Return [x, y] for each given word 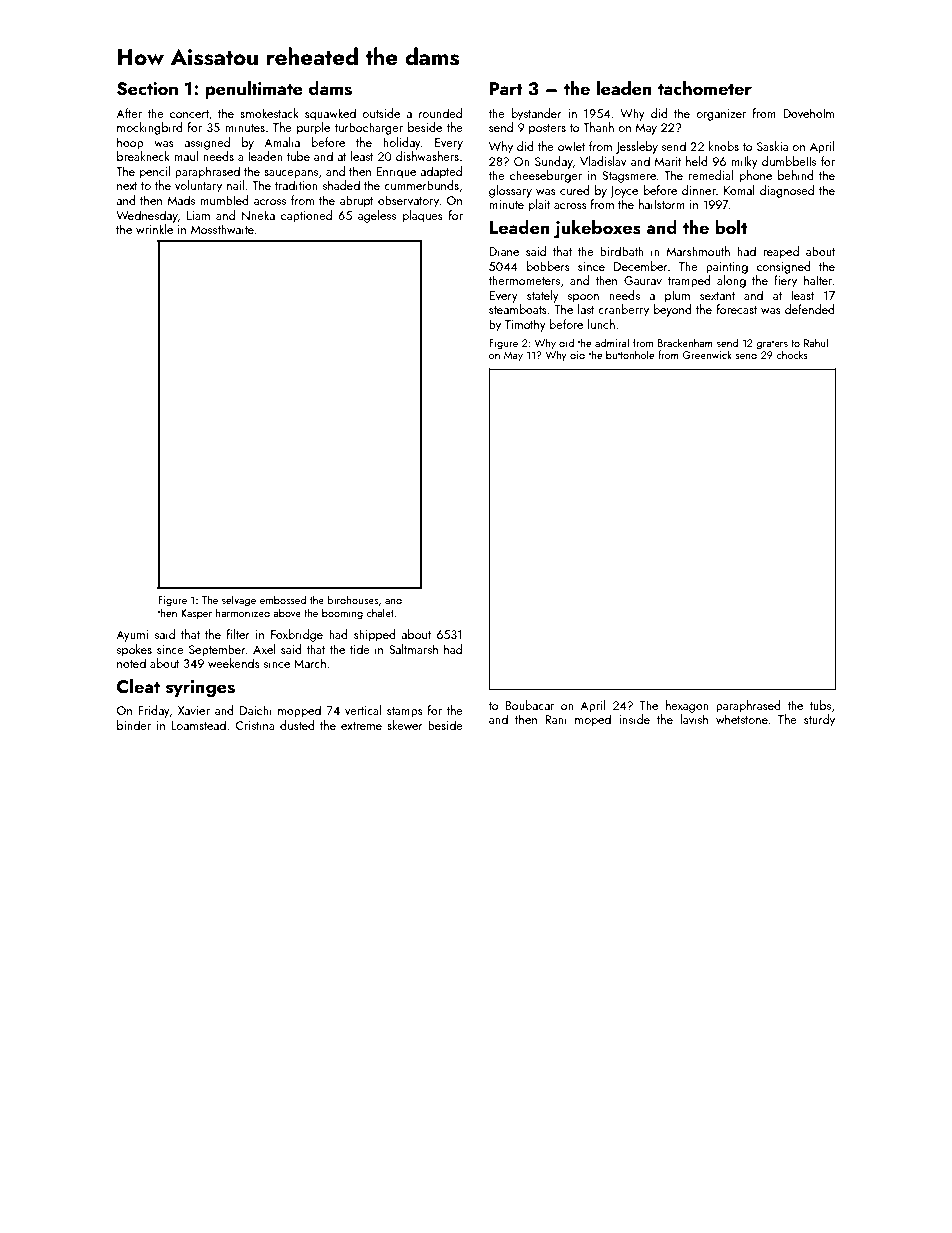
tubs [820, 705]
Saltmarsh [413, 649]
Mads [181, 200]
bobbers [548, 266]
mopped [299, 711]
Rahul [816, 342]
